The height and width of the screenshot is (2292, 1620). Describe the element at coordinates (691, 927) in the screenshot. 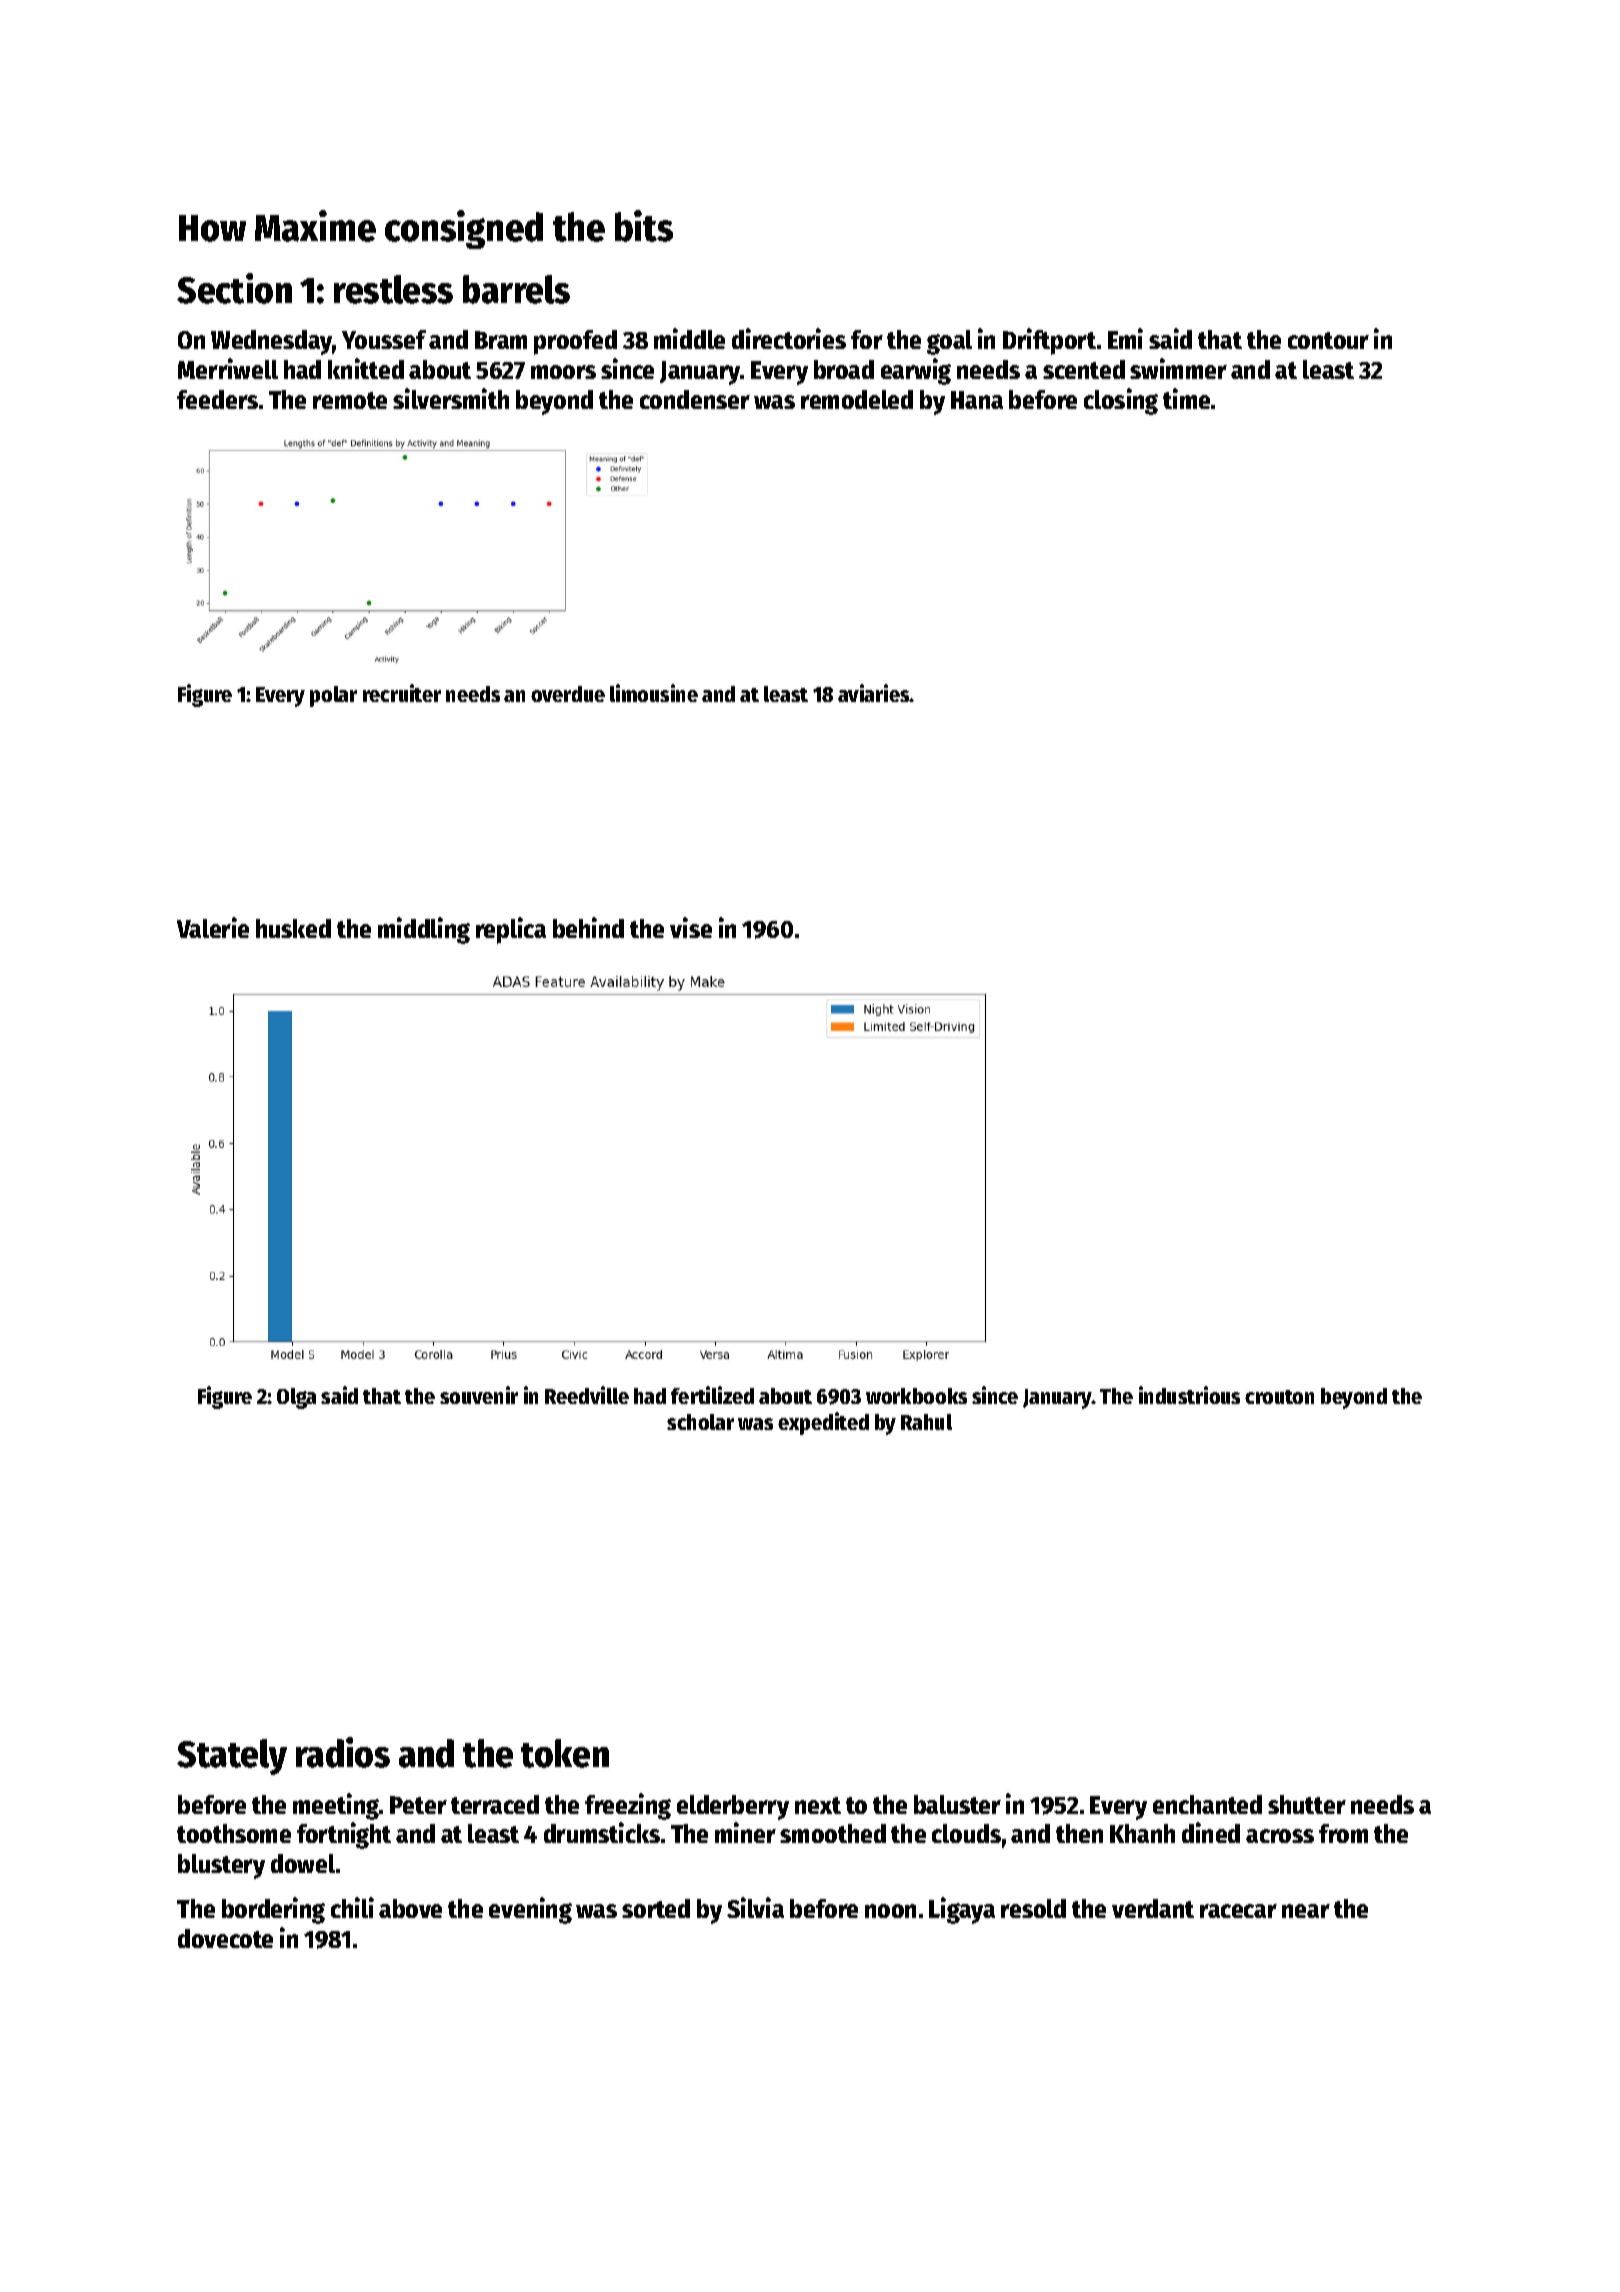

I see `vise` at that location.
